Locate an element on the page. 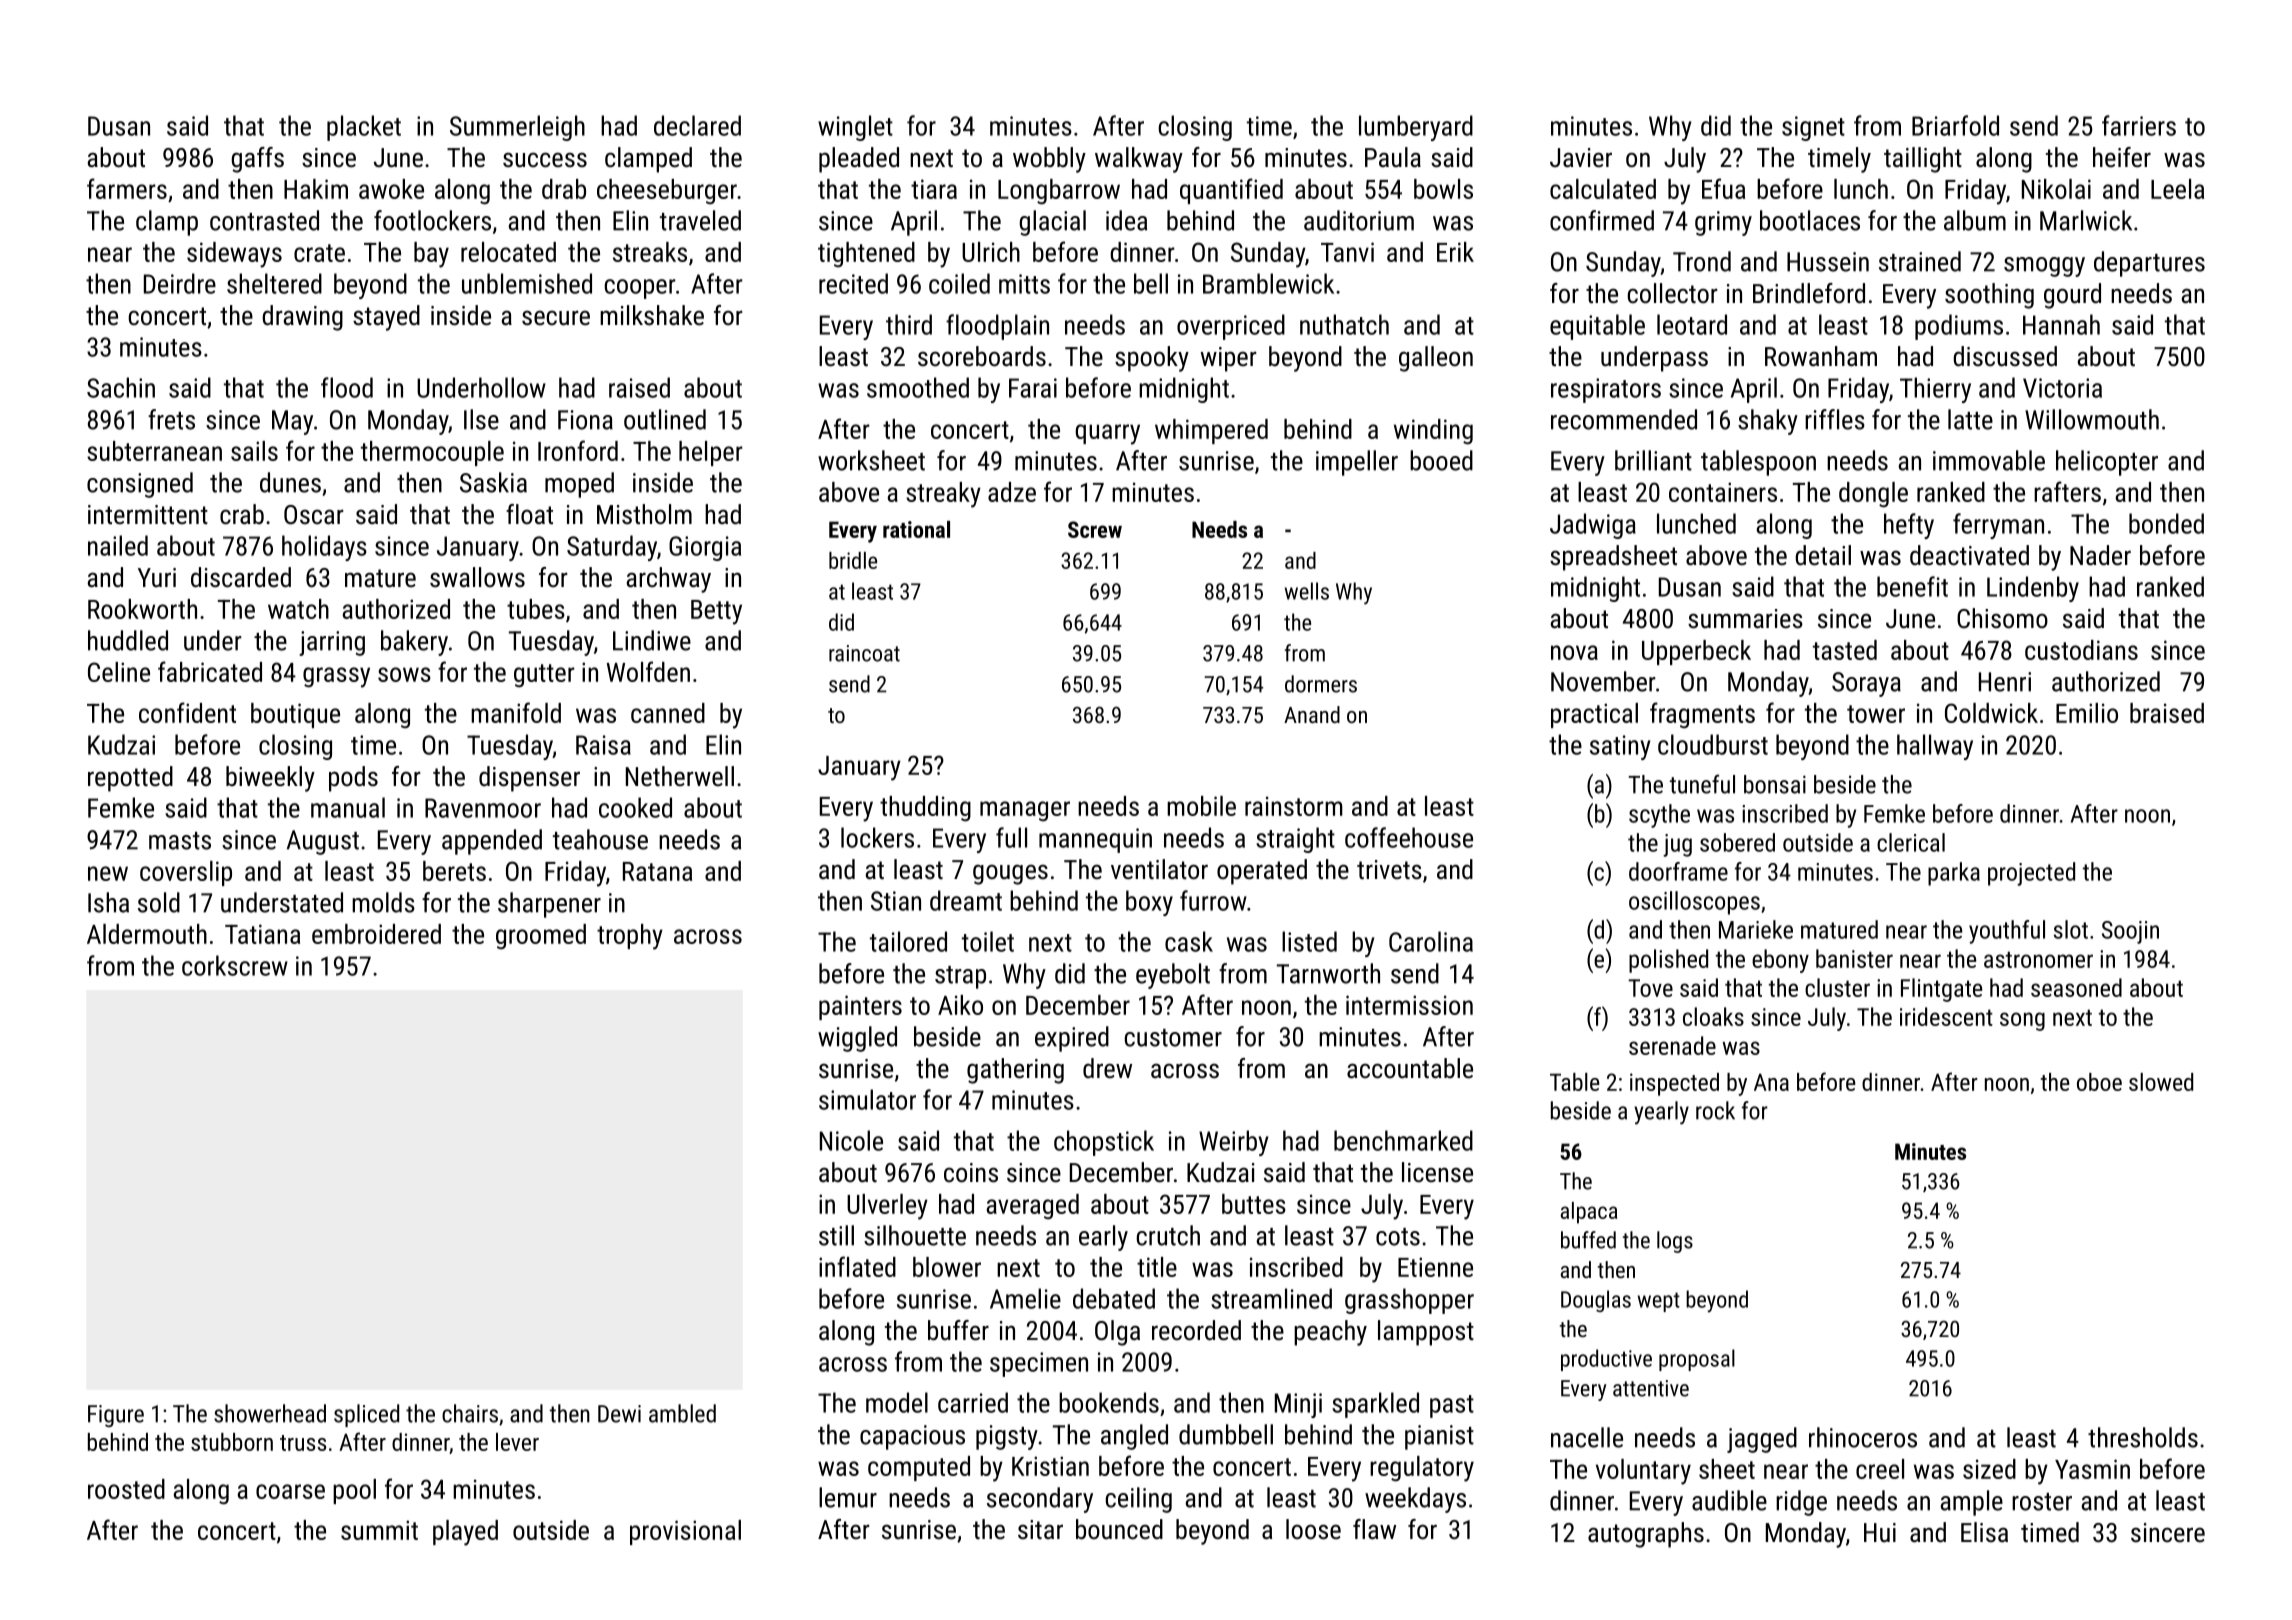 This image has height=1620, width=2292. Elisa is located at coordinates (1984, 1532).
